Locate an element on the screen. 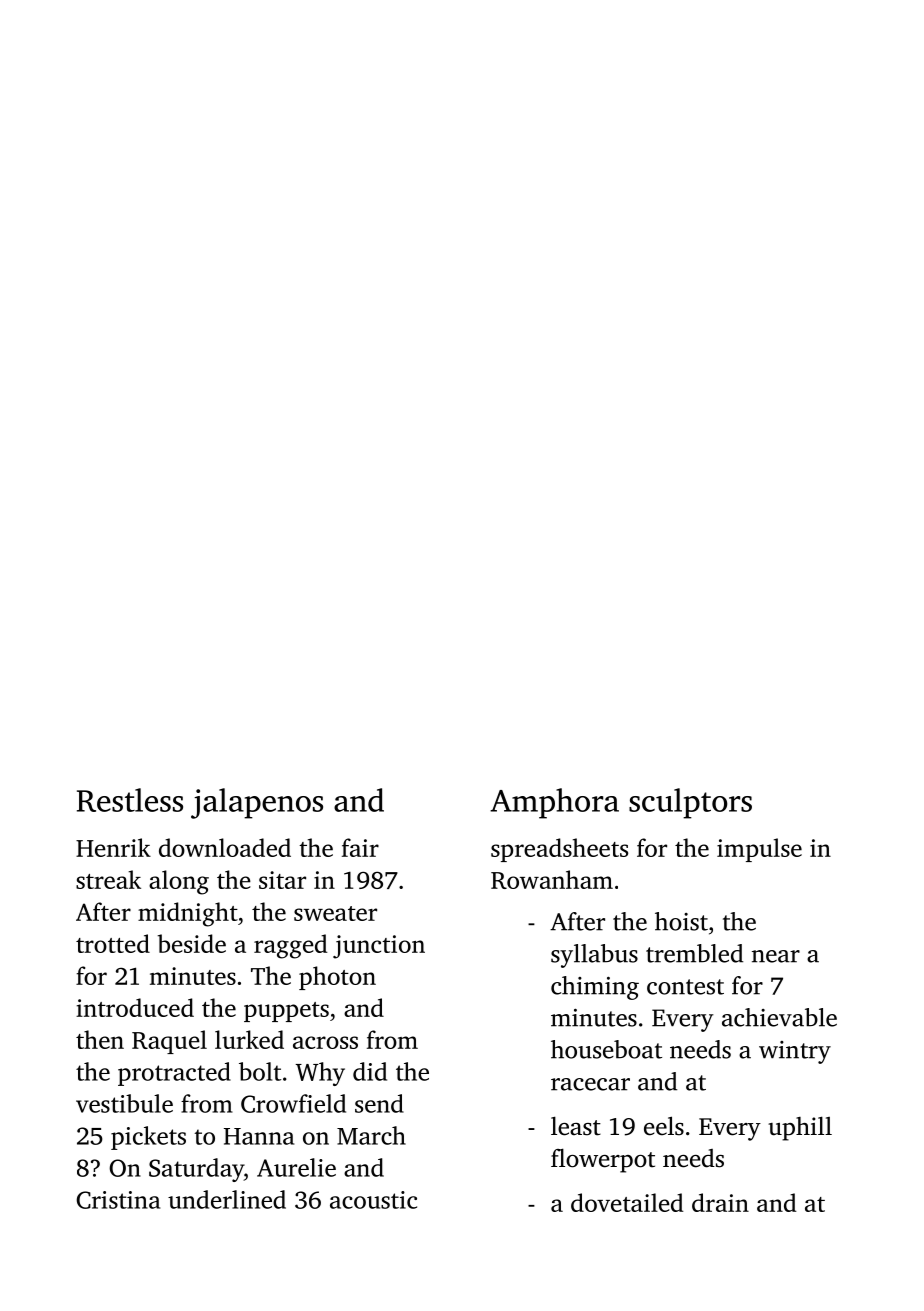 The width and height of the screenshot is (924, 1311). flowerpot is located at coordinates (603, 1160).
